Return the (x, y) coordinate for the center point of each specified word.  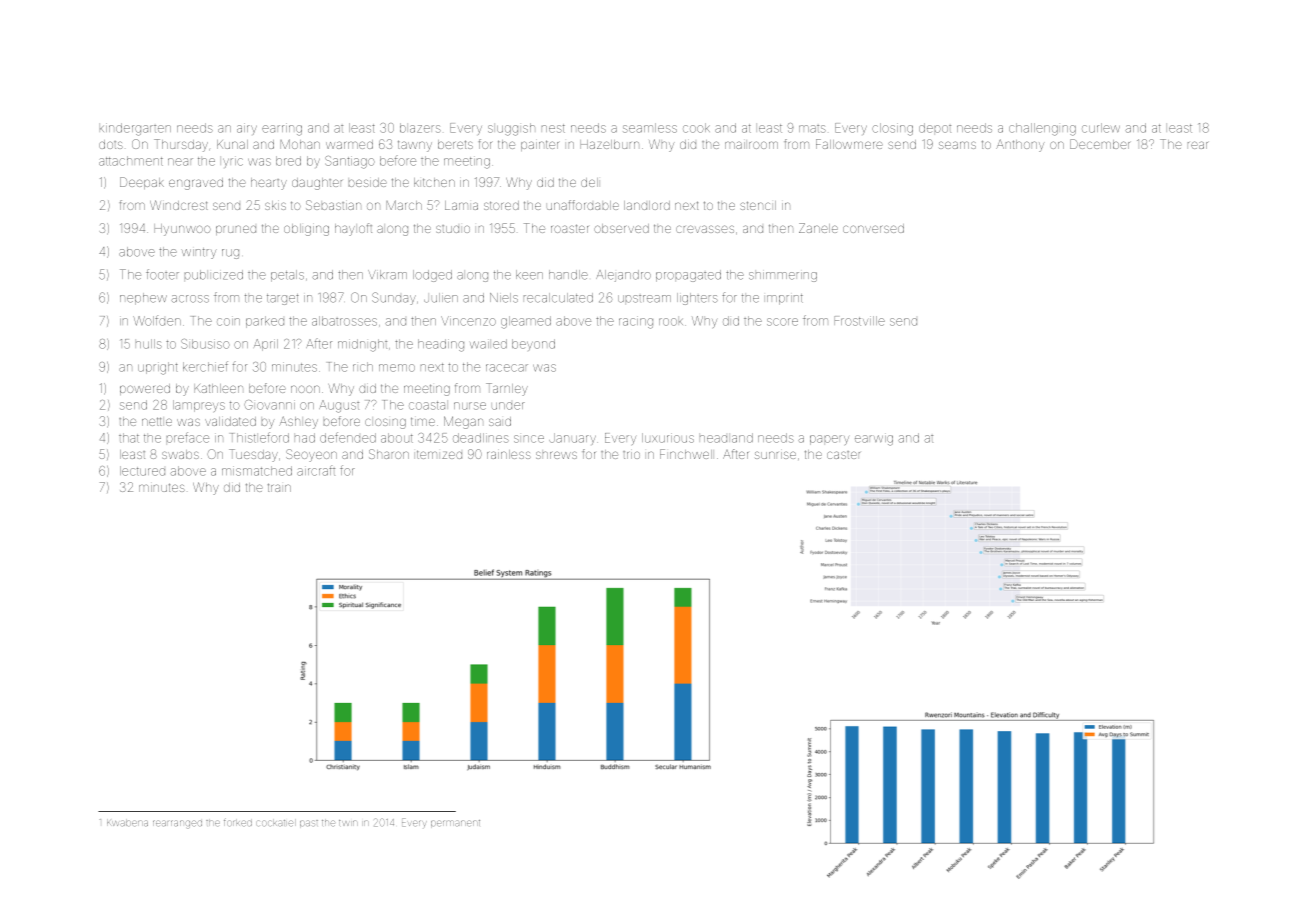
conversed (873, 228)
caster (843, 455)
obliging (306, 230)
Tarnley (507, 389)
